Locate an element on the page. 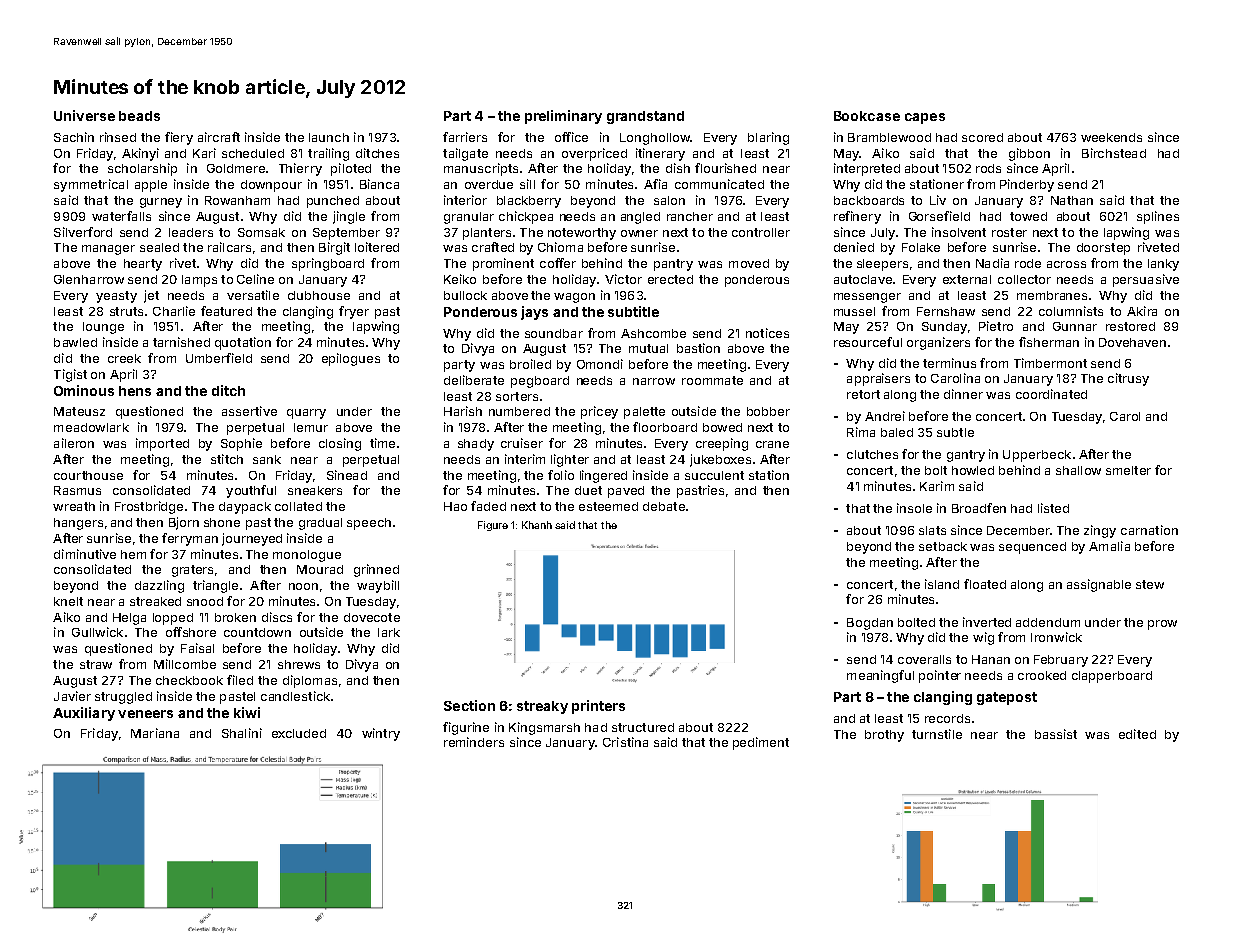 The height and width of the document is (952, 1233). launch is located at coordinates (329, 137).
